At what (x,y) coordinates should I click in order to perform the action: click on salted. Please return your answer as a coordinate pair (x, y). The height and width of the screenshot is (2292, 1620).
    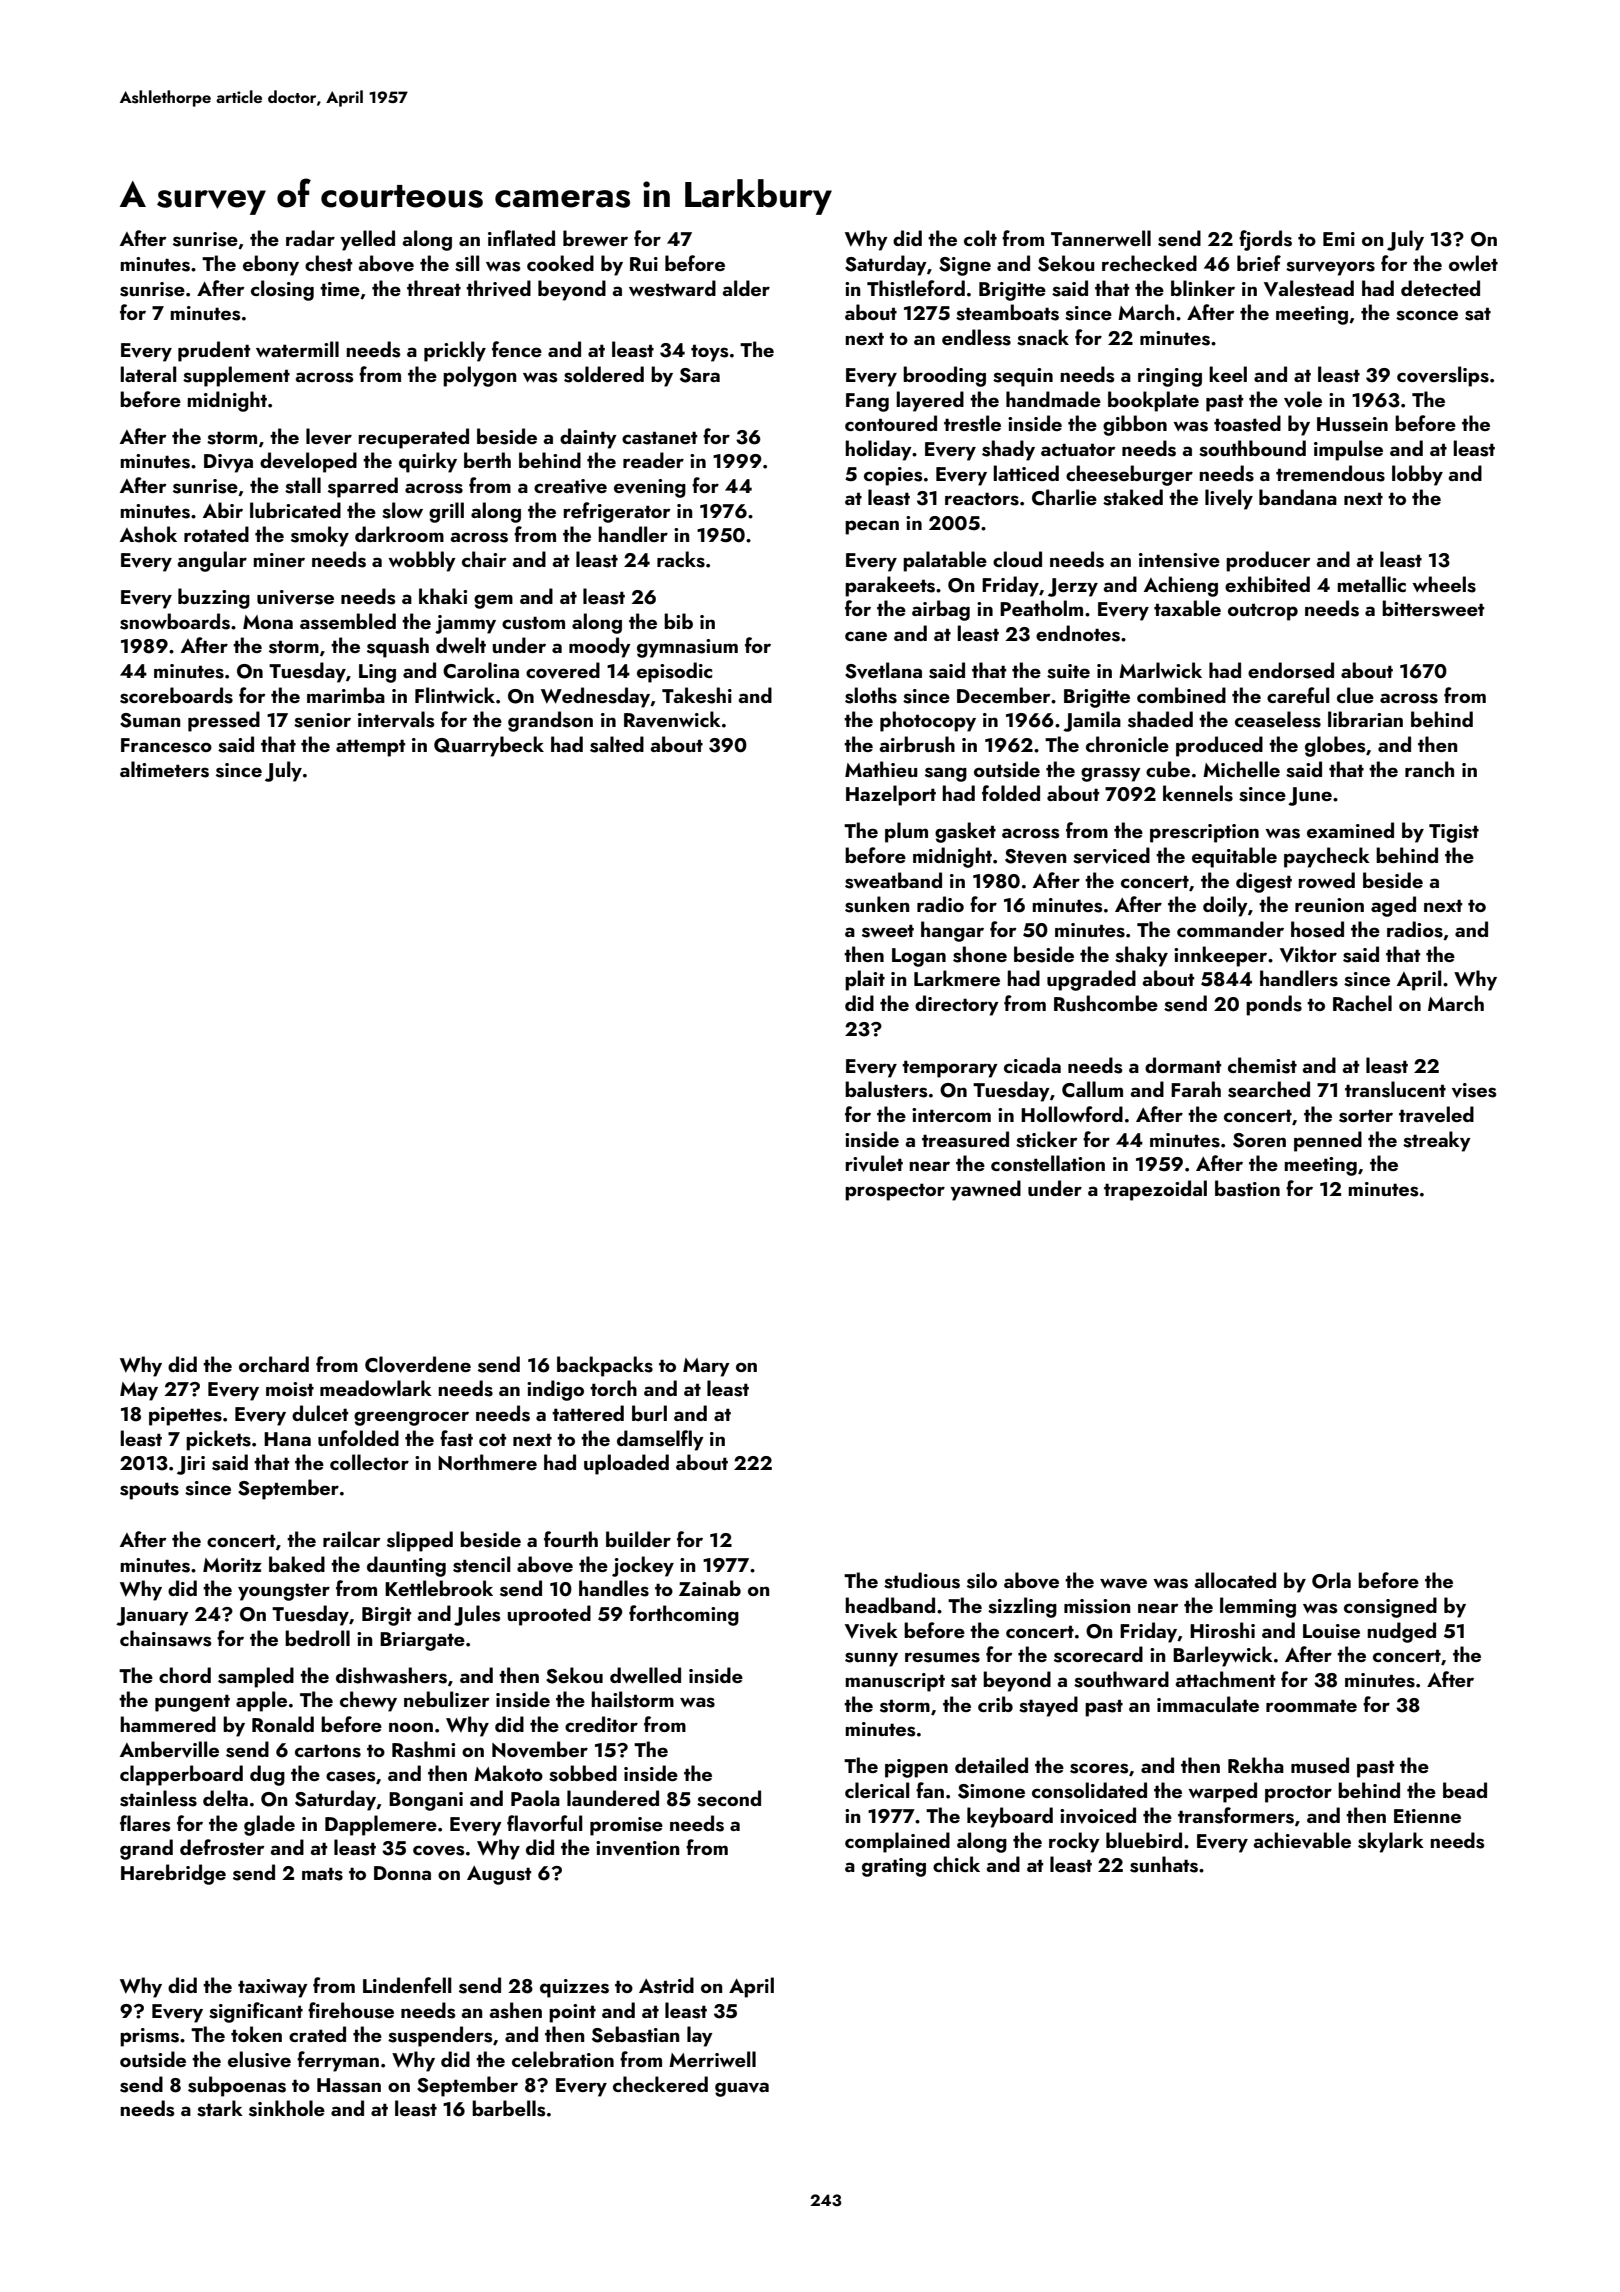
    Looking at the image, I should click on (617, 744).
